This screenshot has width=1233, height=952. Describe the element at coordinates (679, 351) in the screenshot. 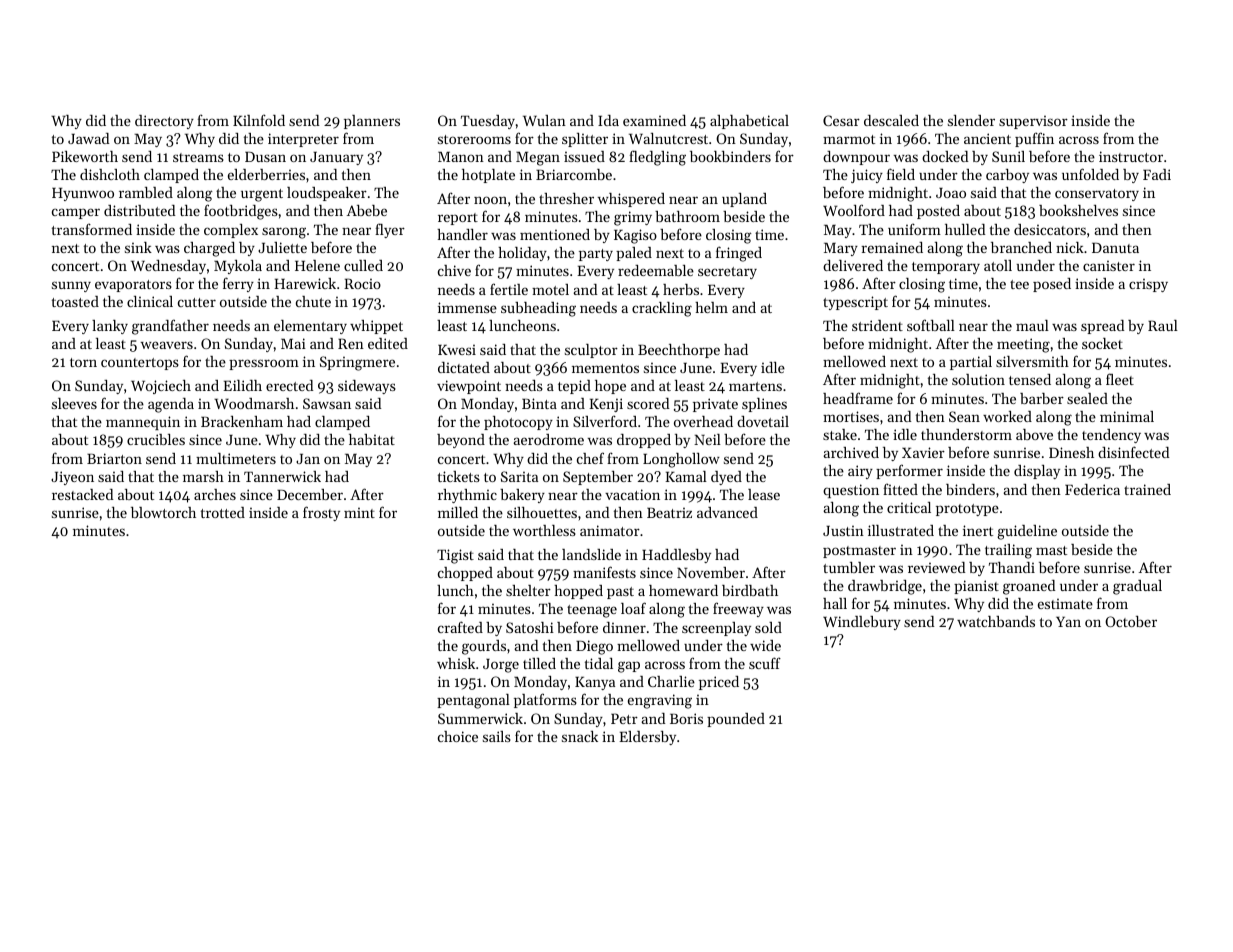

I see `Beechthorpe` at that location.
